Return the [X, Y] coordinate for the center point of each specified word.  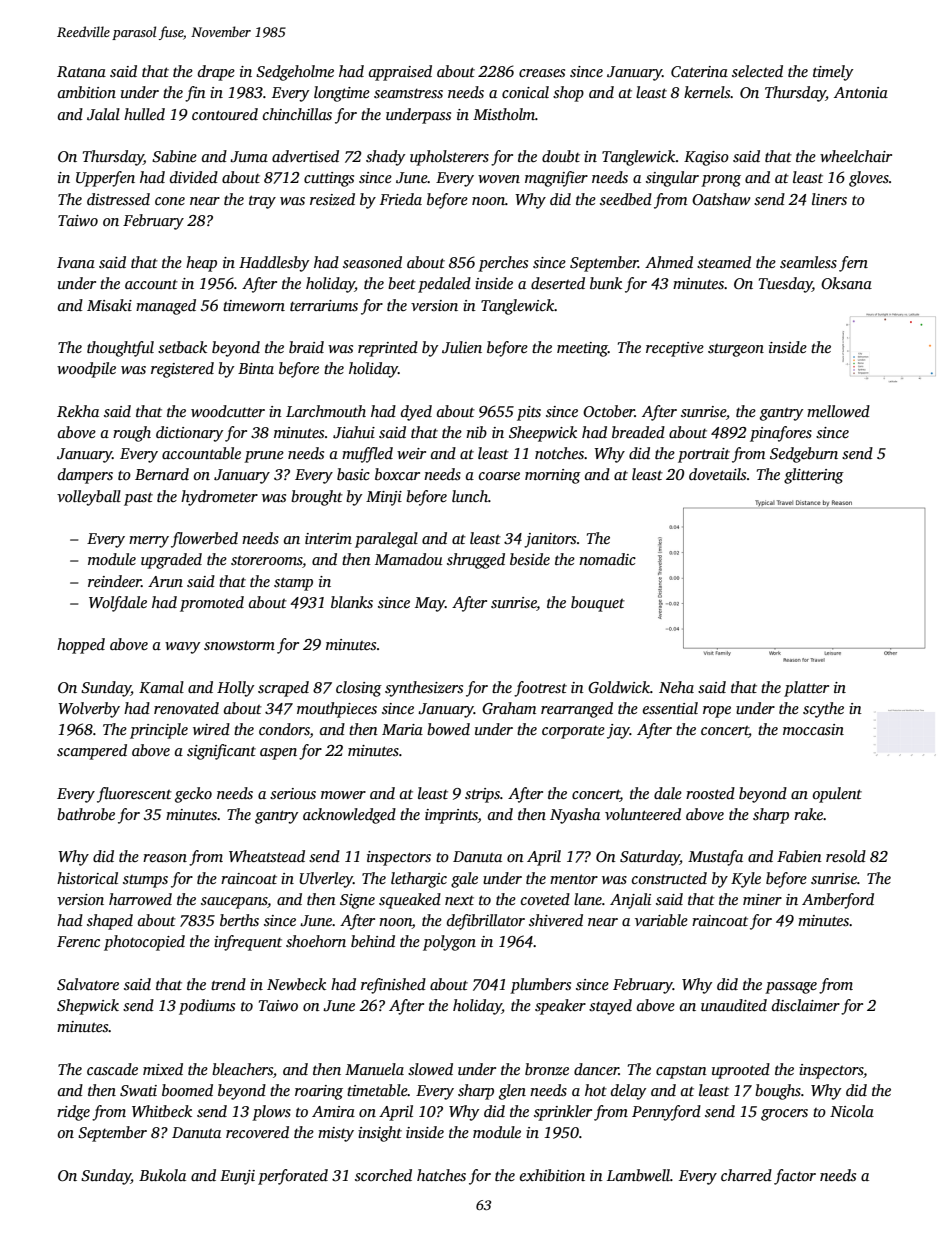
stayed [610, 1007]
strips [482, 795]
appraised [400, 73]
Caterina [699, 71]
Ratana [81, 71]
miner [762, 899]
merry [149, 542]
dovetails [717, 474]
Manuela [374, 1069]
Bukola [162, 1175]
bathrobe [86, 814]
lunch [470, 496]
